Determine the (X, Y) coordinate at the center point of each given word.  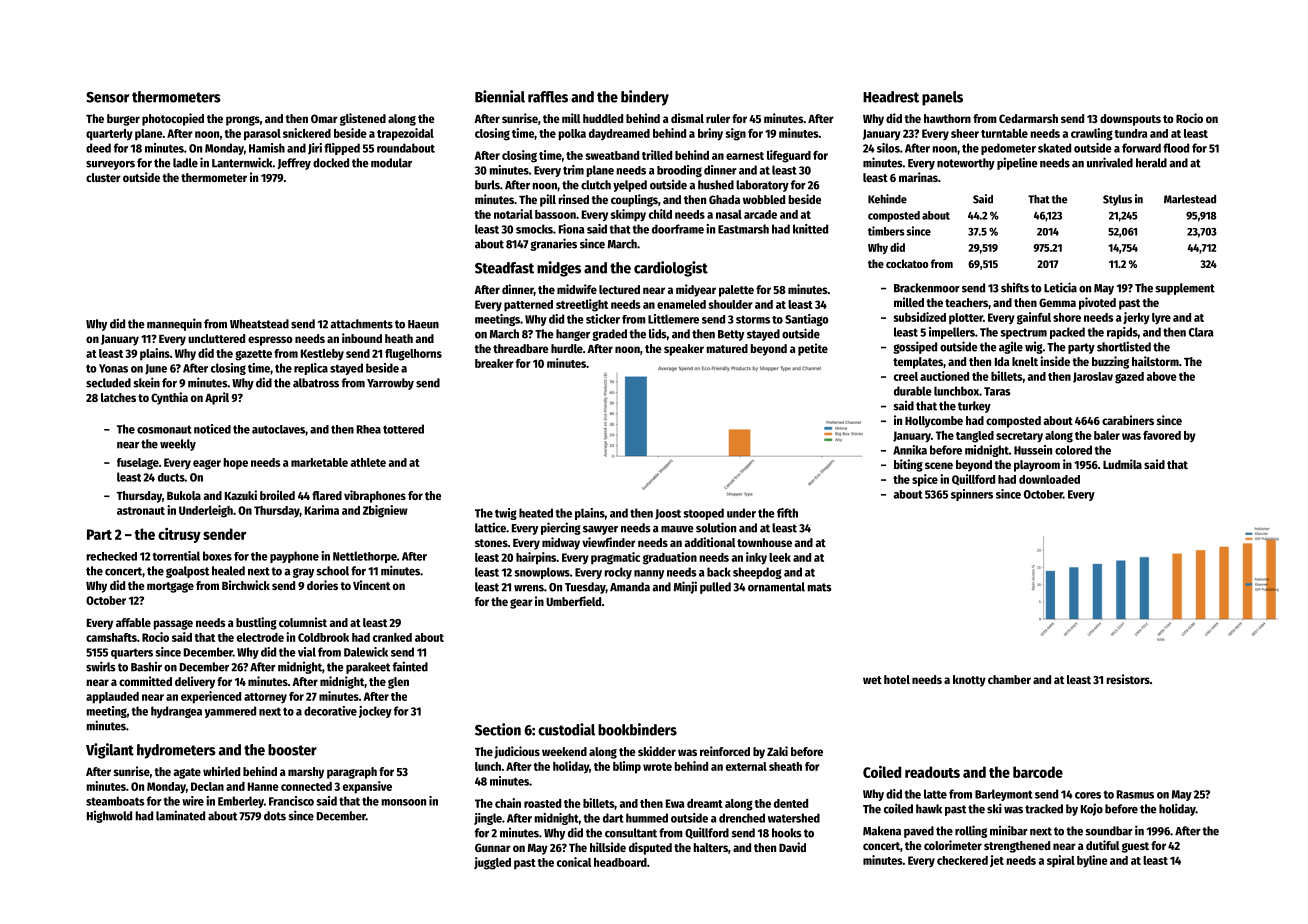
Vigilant (110, 751)
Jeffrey (294, 164)
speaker (684, 350)
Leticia (1060, 287)
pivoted (1097, 303)
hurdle (567, 348)
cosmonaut (164, 429)
